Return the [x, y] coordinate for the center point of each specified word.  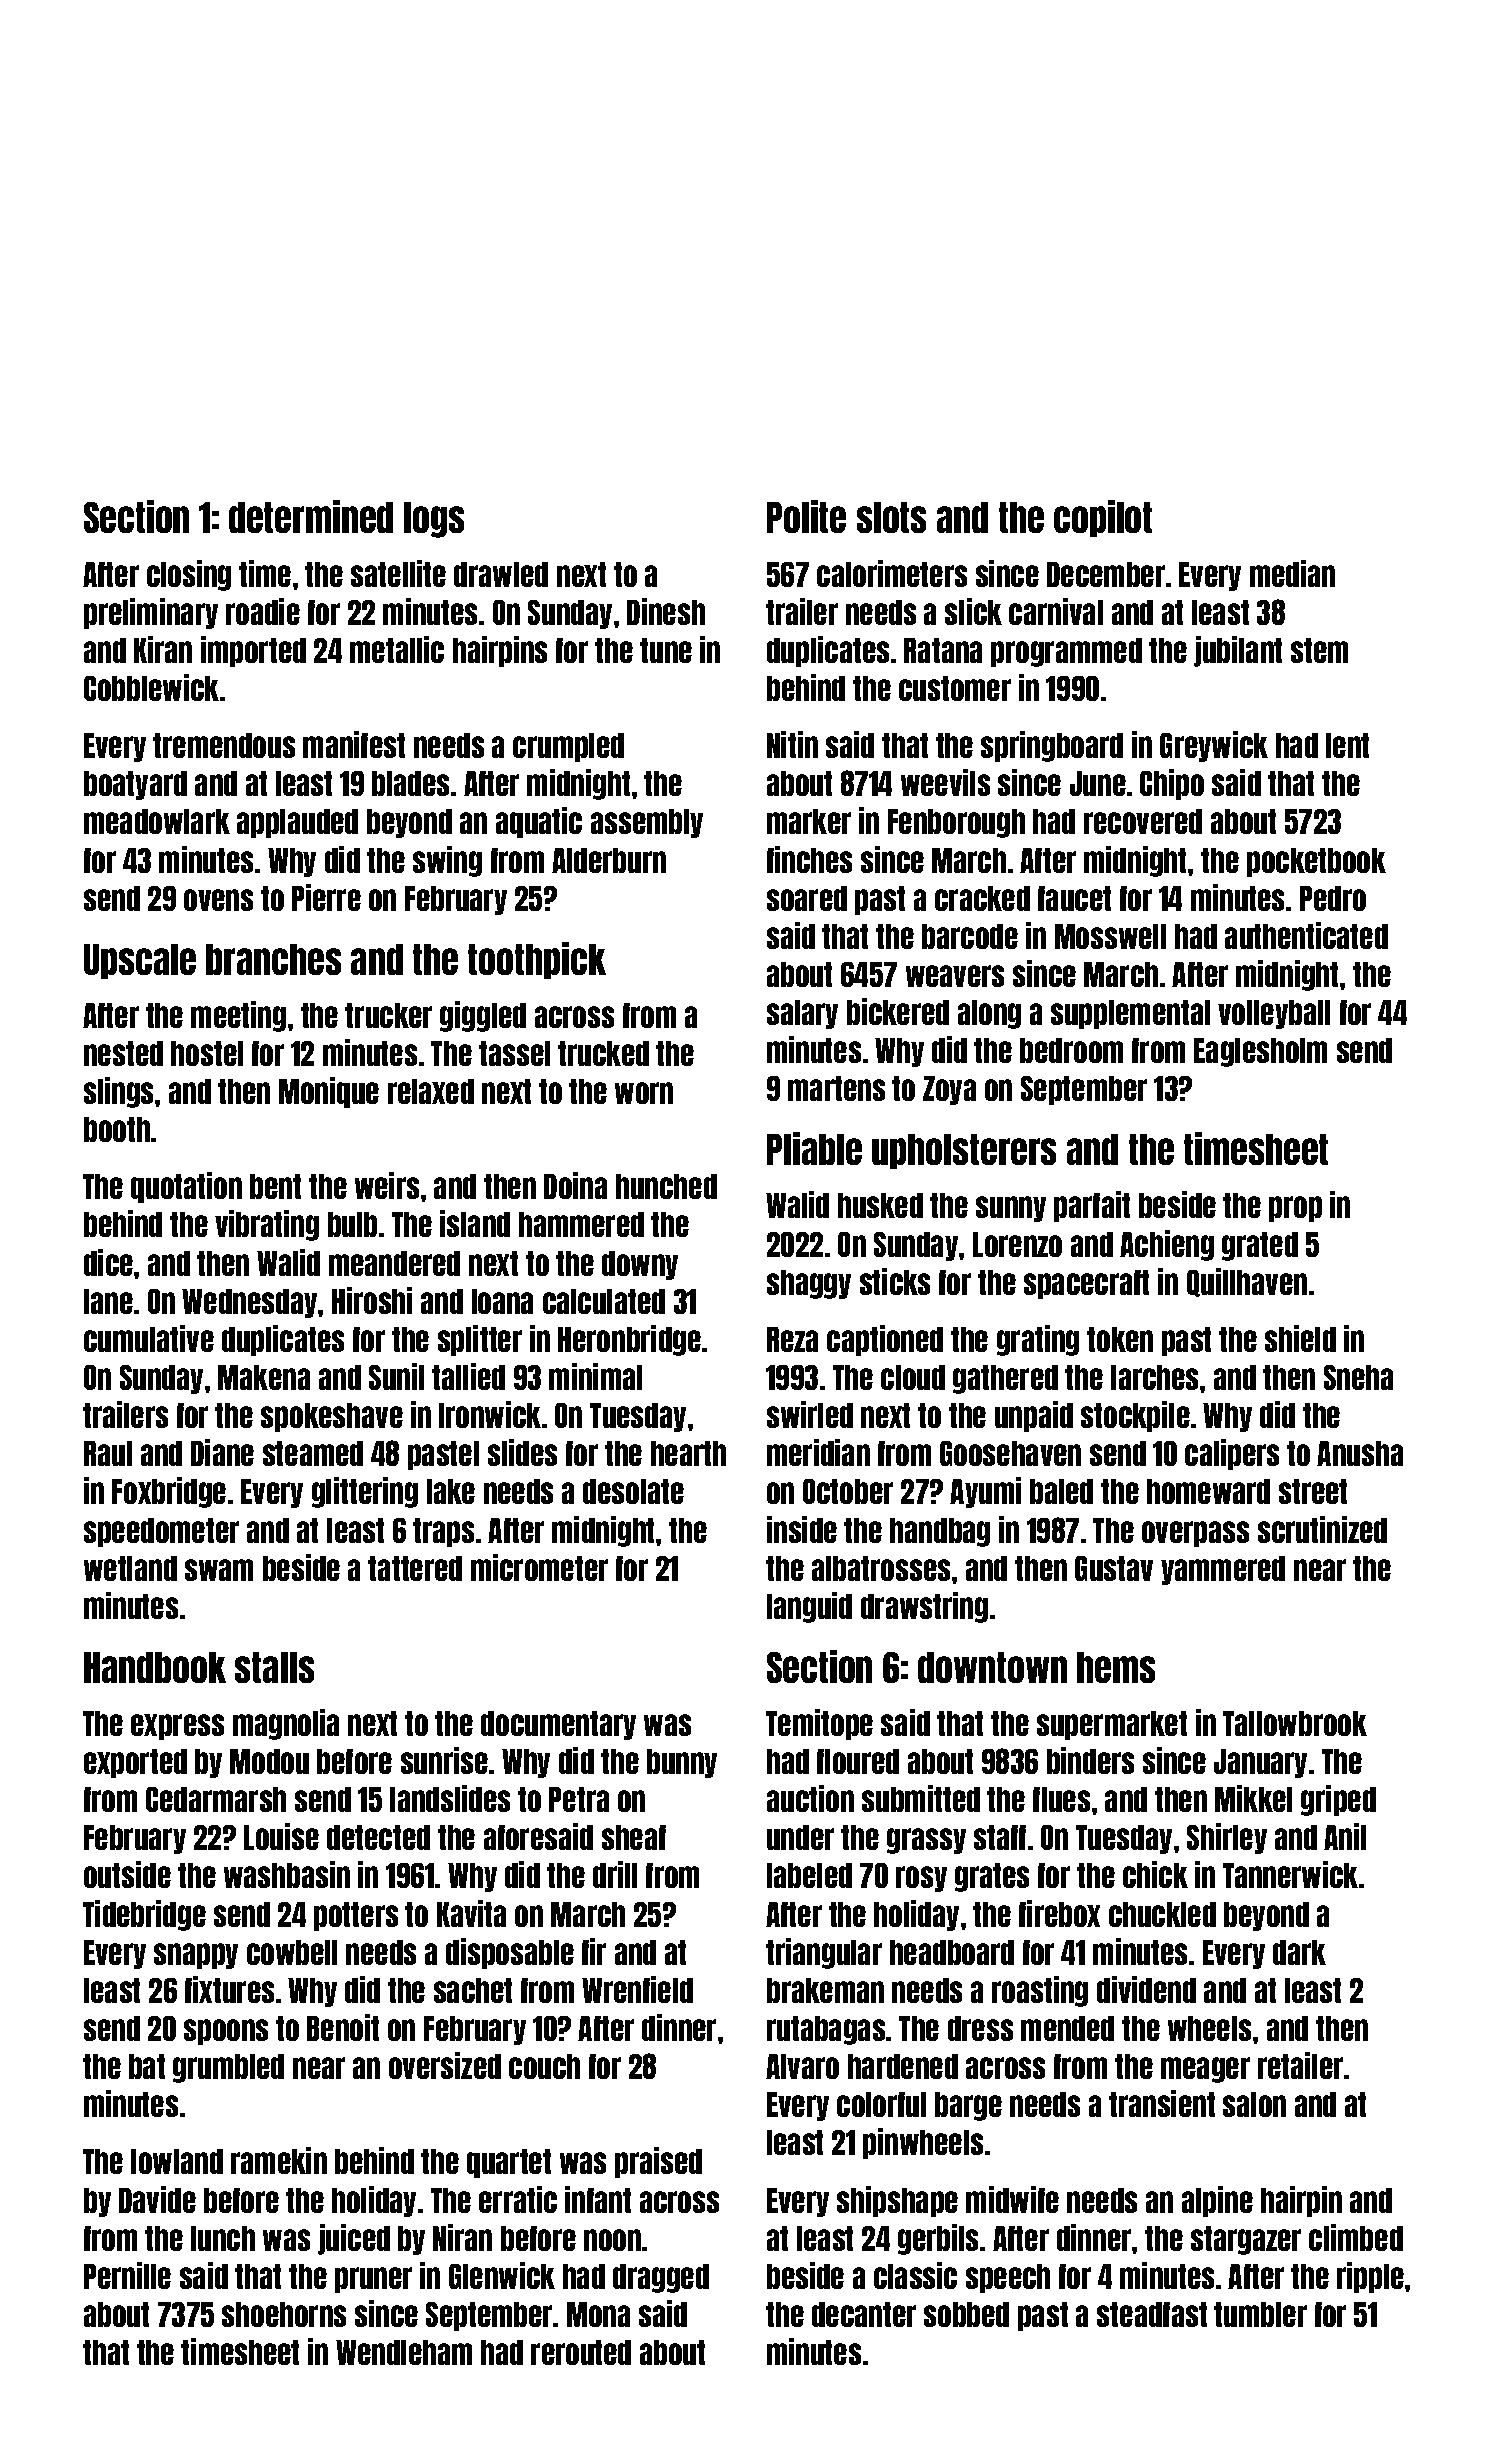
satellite [398, 573]
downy [640, 1265]
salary [802, 1014]
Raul [108, 1453]
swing [447, 861]
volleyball [1274, 1014]
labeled [809, 1875]
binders [1090, 1760]
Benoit [343, 2027]
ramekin [279, 2160]
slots [891, 517]
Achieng [1167, 1245]
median [1292, 573]
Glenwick [502, 2275]
